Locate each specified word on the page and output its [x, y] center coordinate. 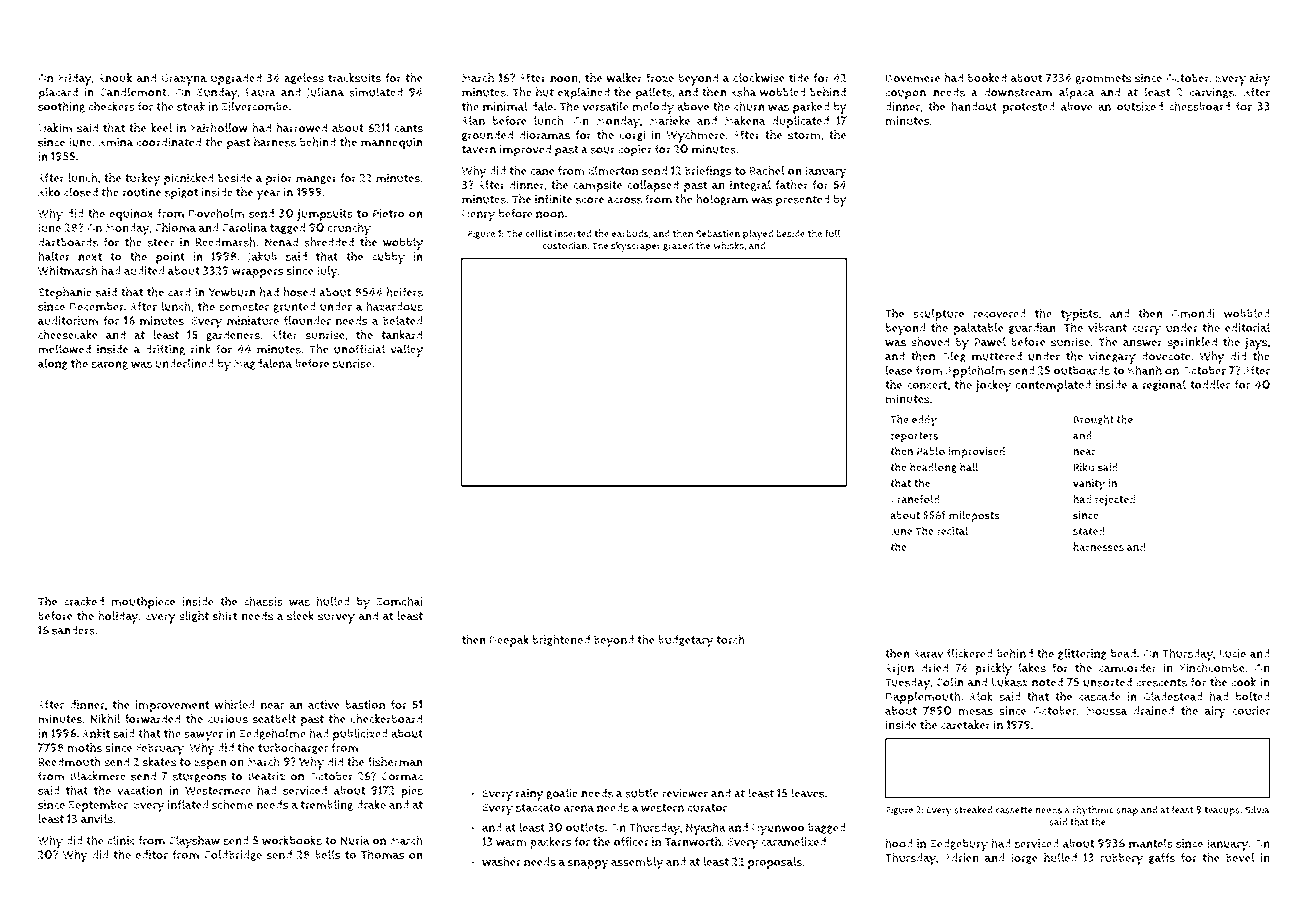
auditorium [68, 320]
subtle [642, 793]
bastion [365, 704]
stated [1088, 530]
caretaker [965, 725]
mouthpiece [143, 602]
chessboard [1199, 106]
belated [403, 320]
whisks [728, 245]
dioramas [544, 135]
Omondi [1193, 313]
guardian [1032, 328]
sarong [109, 365]
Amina [116, 142]
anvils [97, 819]
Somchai [399, 601]
